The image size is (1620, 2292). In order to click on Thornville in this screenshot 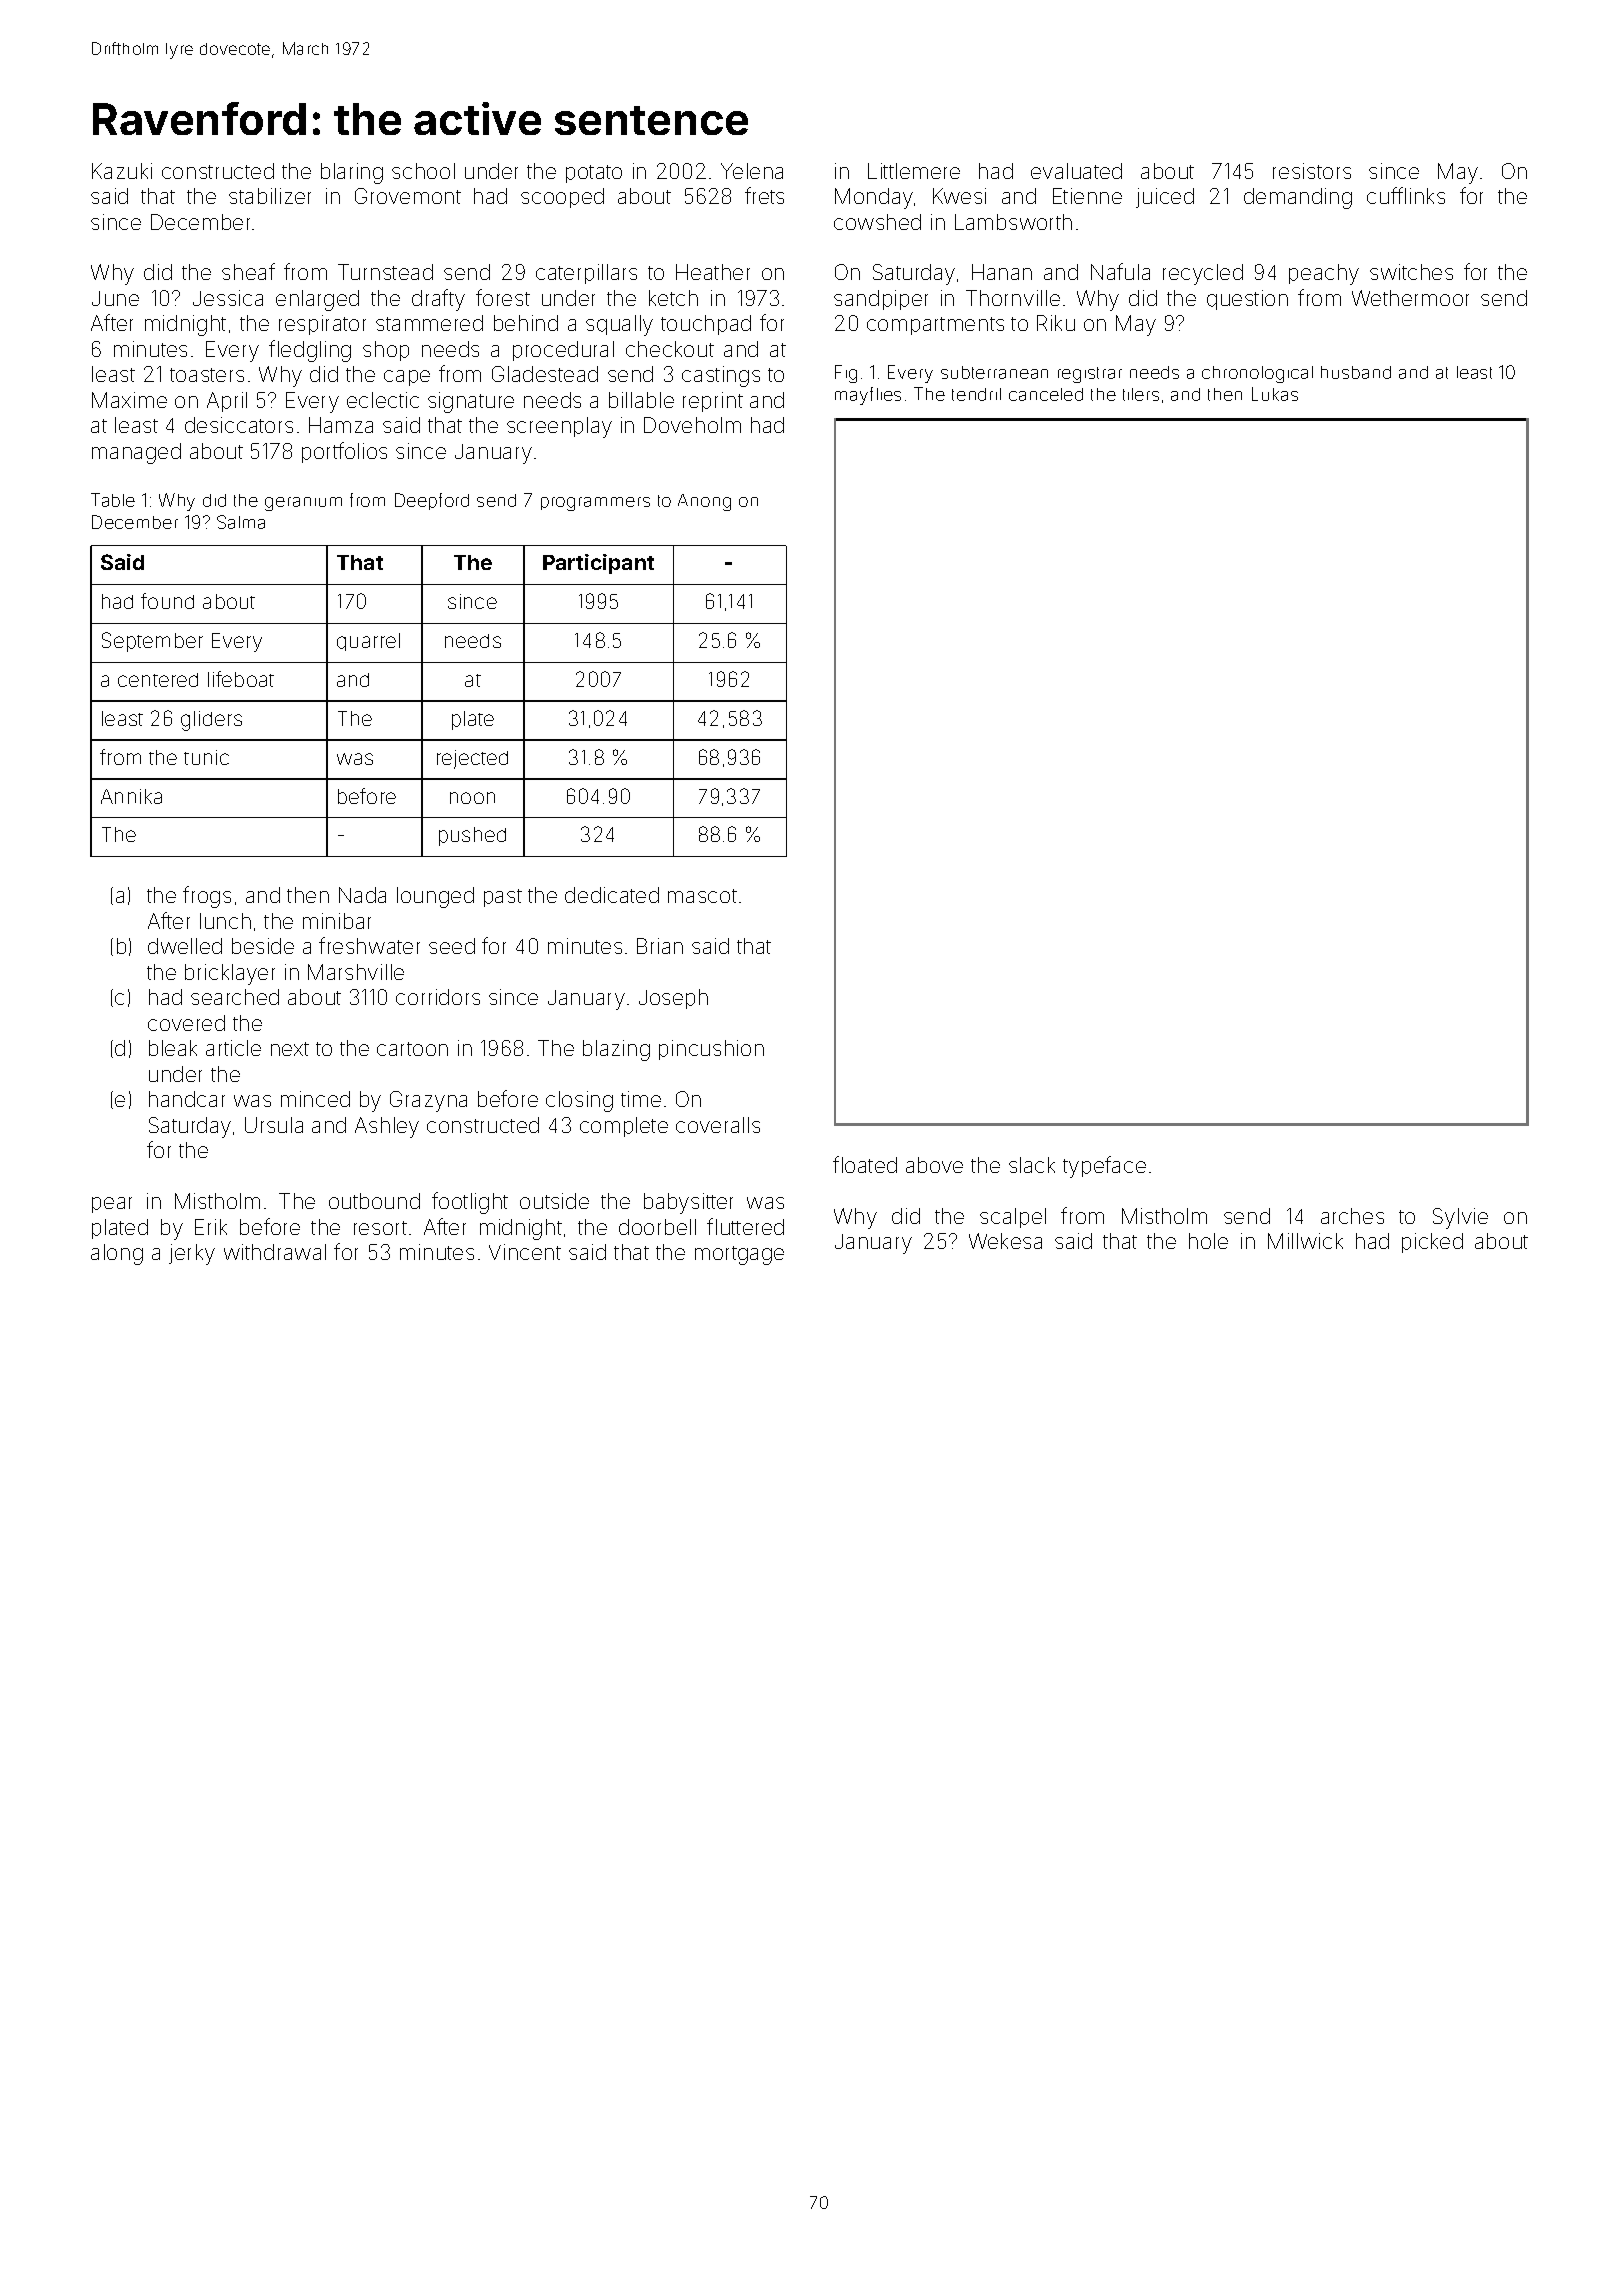, I will do `click(1013, 298)`.
